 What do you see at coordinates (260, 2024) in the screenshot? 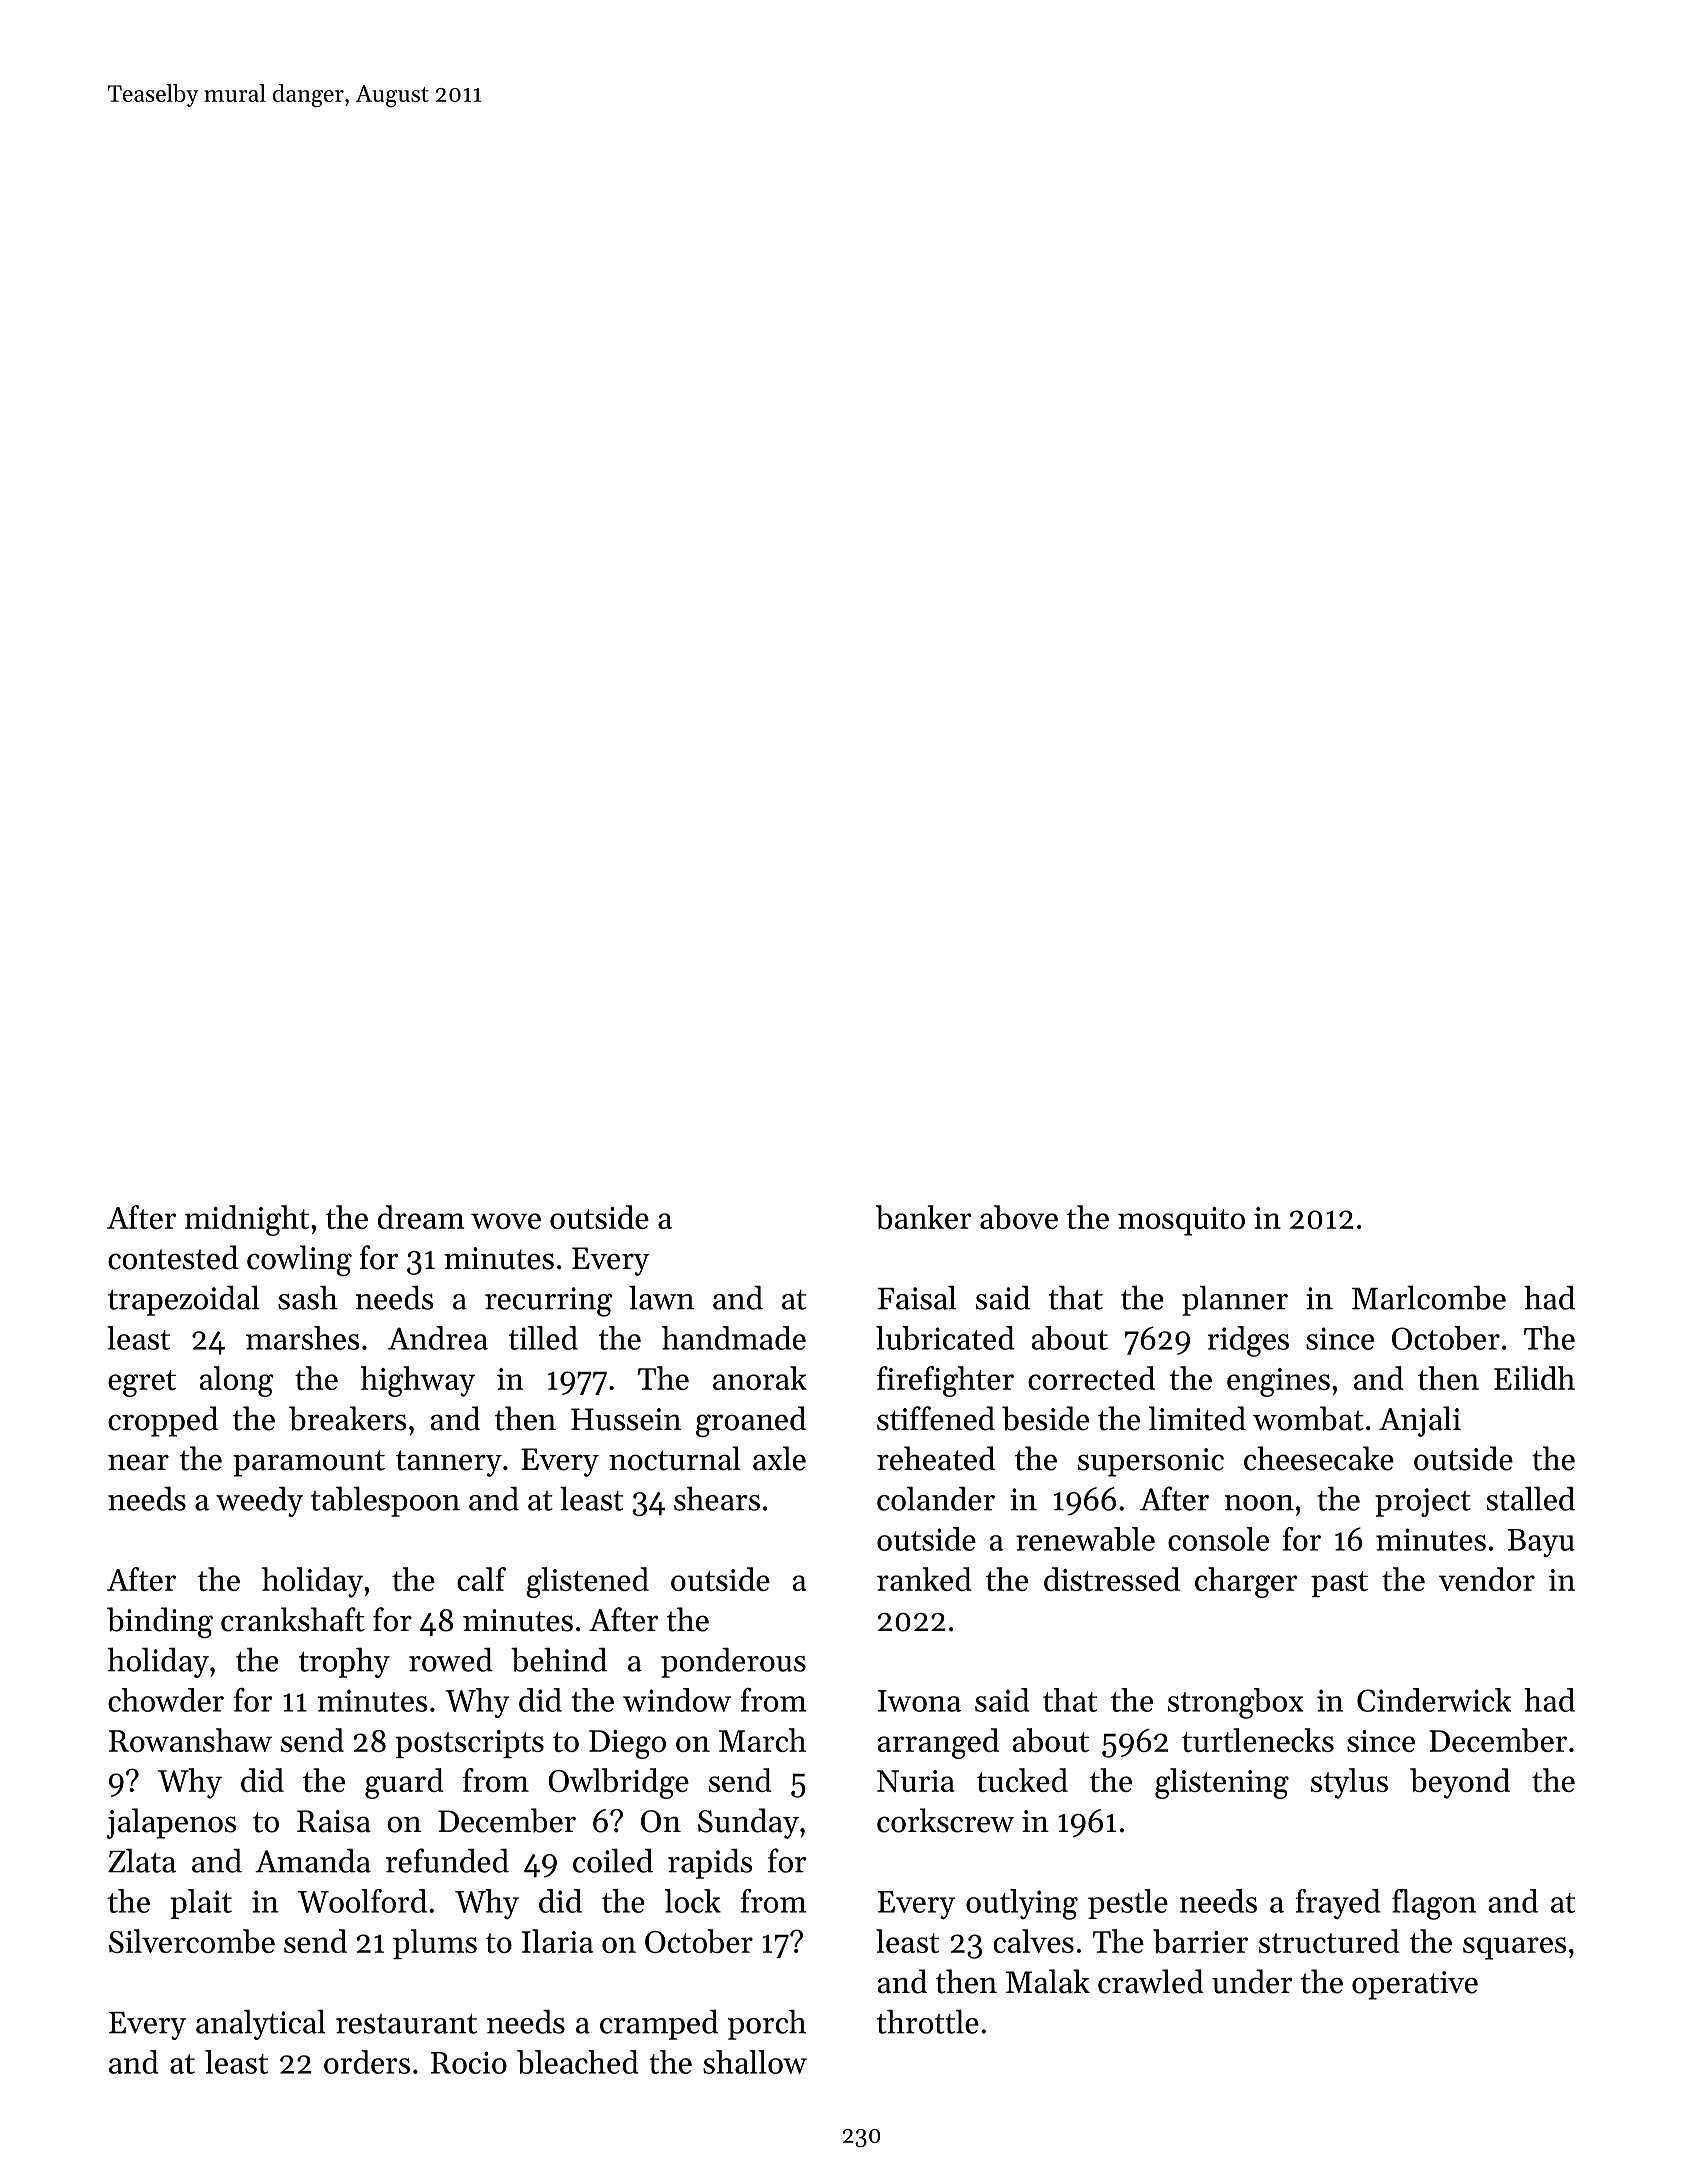
I see `analytical` at bounding box center [260, 2024].
